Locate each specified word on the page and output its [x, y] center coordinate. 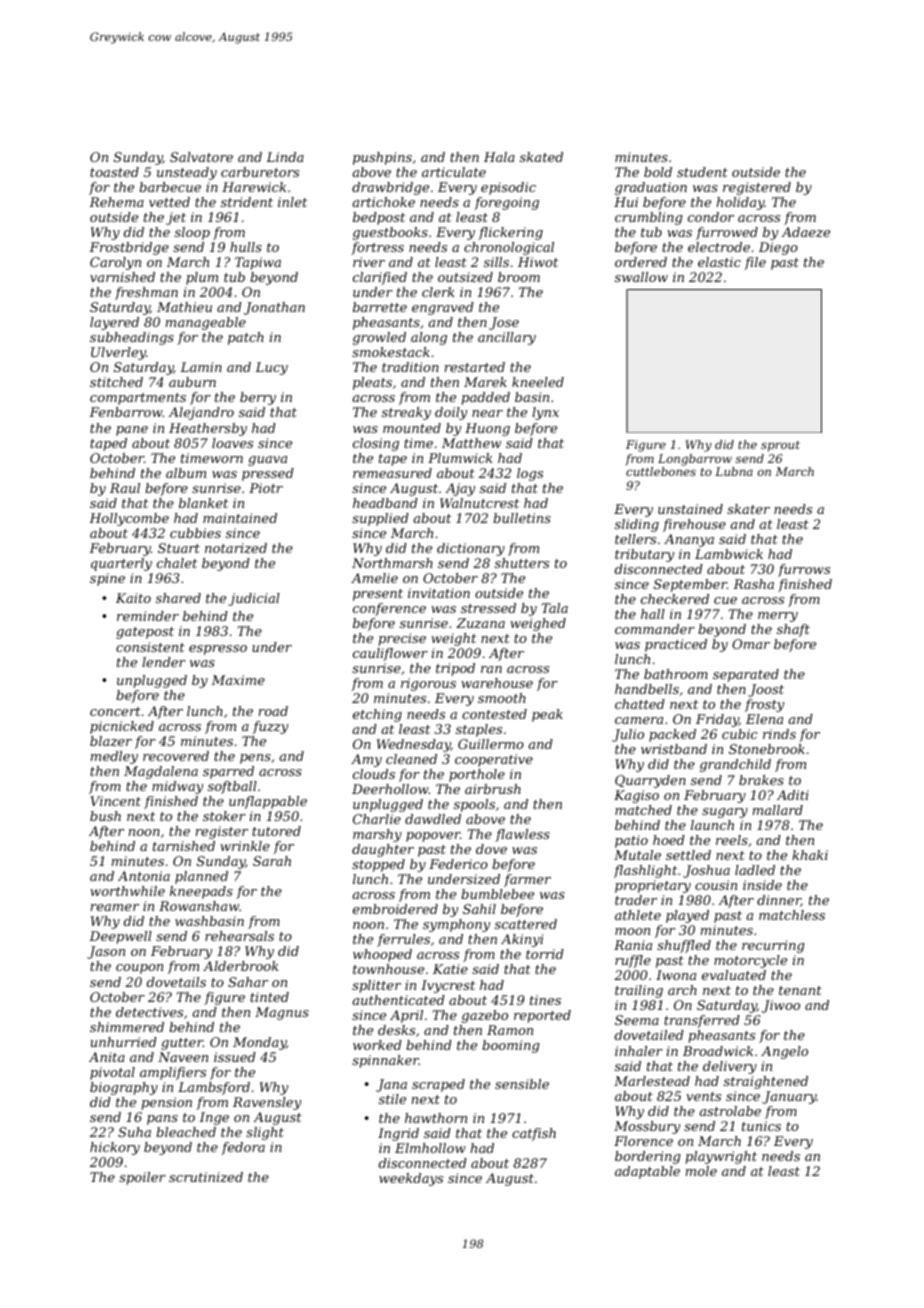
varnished [122, 277]
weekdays [411, 1179]
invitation [439, 593]
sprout [780, 446]
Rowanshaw [199, 906]
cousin [716, 885]
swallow [641, 277]
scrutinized [206, 1177]
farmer [527, 880]
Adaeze [805, 232]
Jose [504, 323]
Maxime [238, 680]
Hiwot [538, 262]
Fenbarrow [126, 412]
